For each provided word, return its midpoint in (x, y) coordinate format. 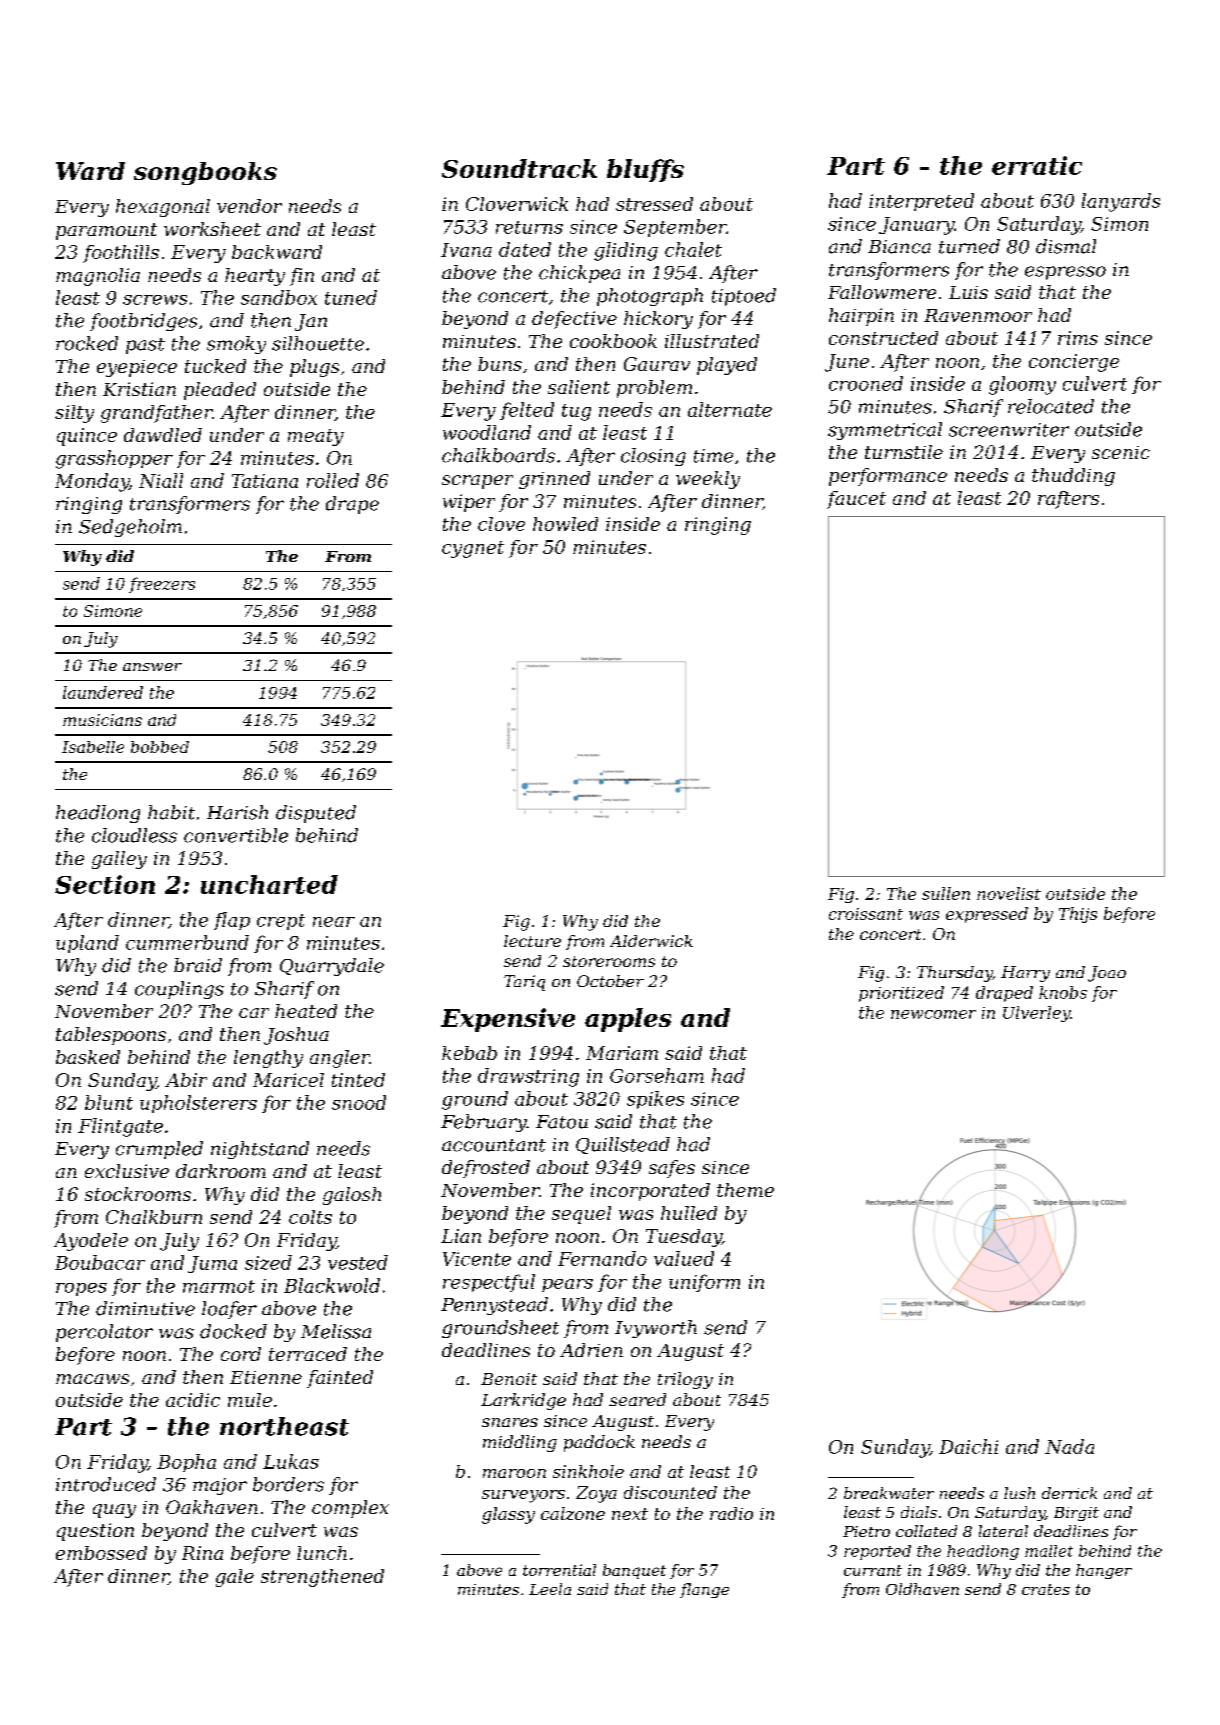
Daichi (968, 1446)
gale (235, 1578)
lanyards (1121, 202)
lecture (532, 941)
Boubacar (100, 1262)
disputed (316, 814)
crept (281, 922)
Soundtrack (519, 168)
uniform (704, 1283)
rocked (87, 343)
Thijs (1078, 915)
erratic (1037, 165)
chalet (693, 249)
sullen (946, 893)
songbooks (205, 173)
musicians (102, 720)
